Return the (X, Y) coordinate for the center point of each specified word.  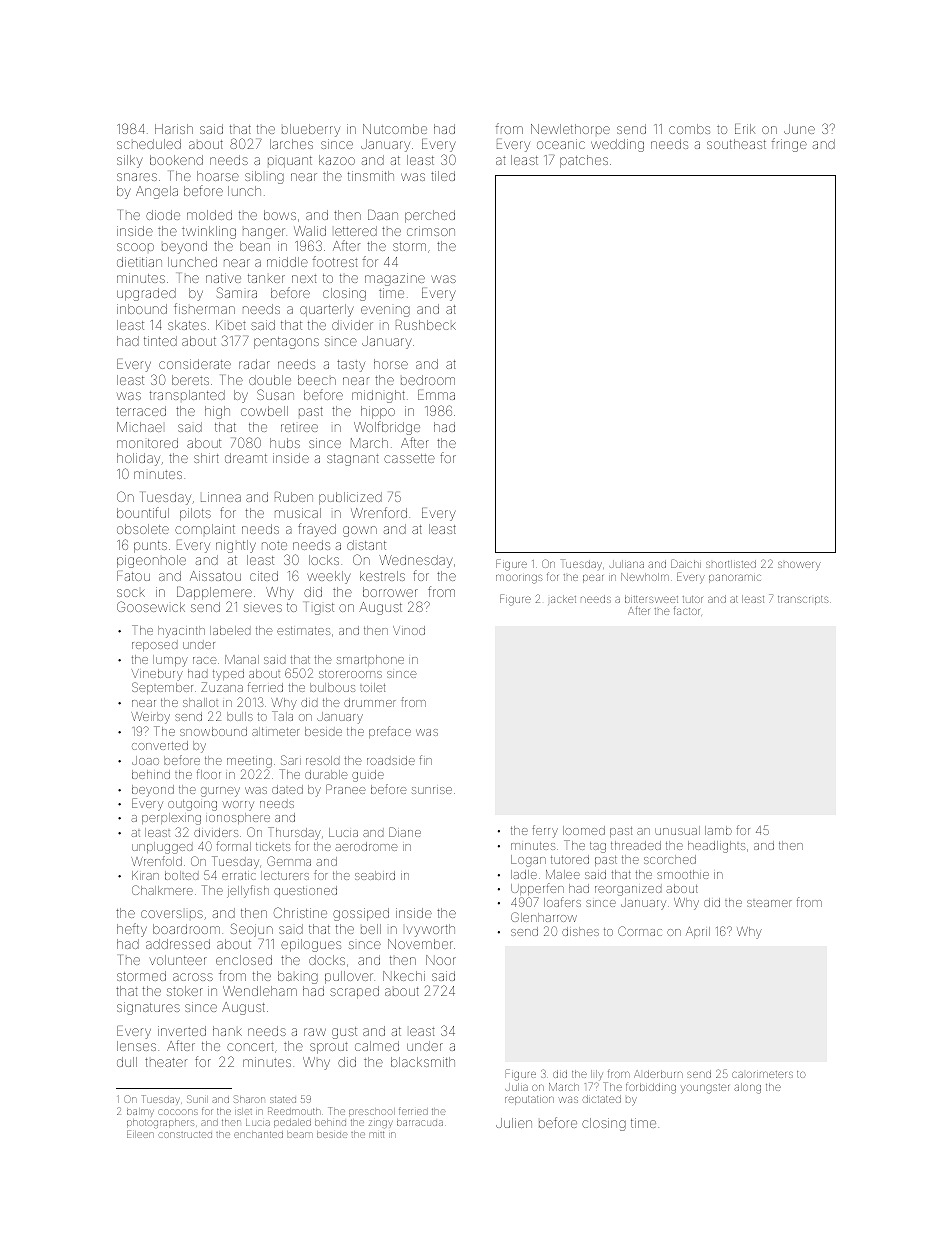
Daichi (686, 563)
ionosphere (238, 818)
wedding (617, 145)
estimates (303, 631)
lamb (718, 830)
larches (291, 144)
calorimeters (762, 1074)
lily (597, 1074)
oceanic (561, 144)
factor (687, 610)
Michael (139, 427)
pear (593, 579)
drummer (370, 702)
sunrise (432, 790)
